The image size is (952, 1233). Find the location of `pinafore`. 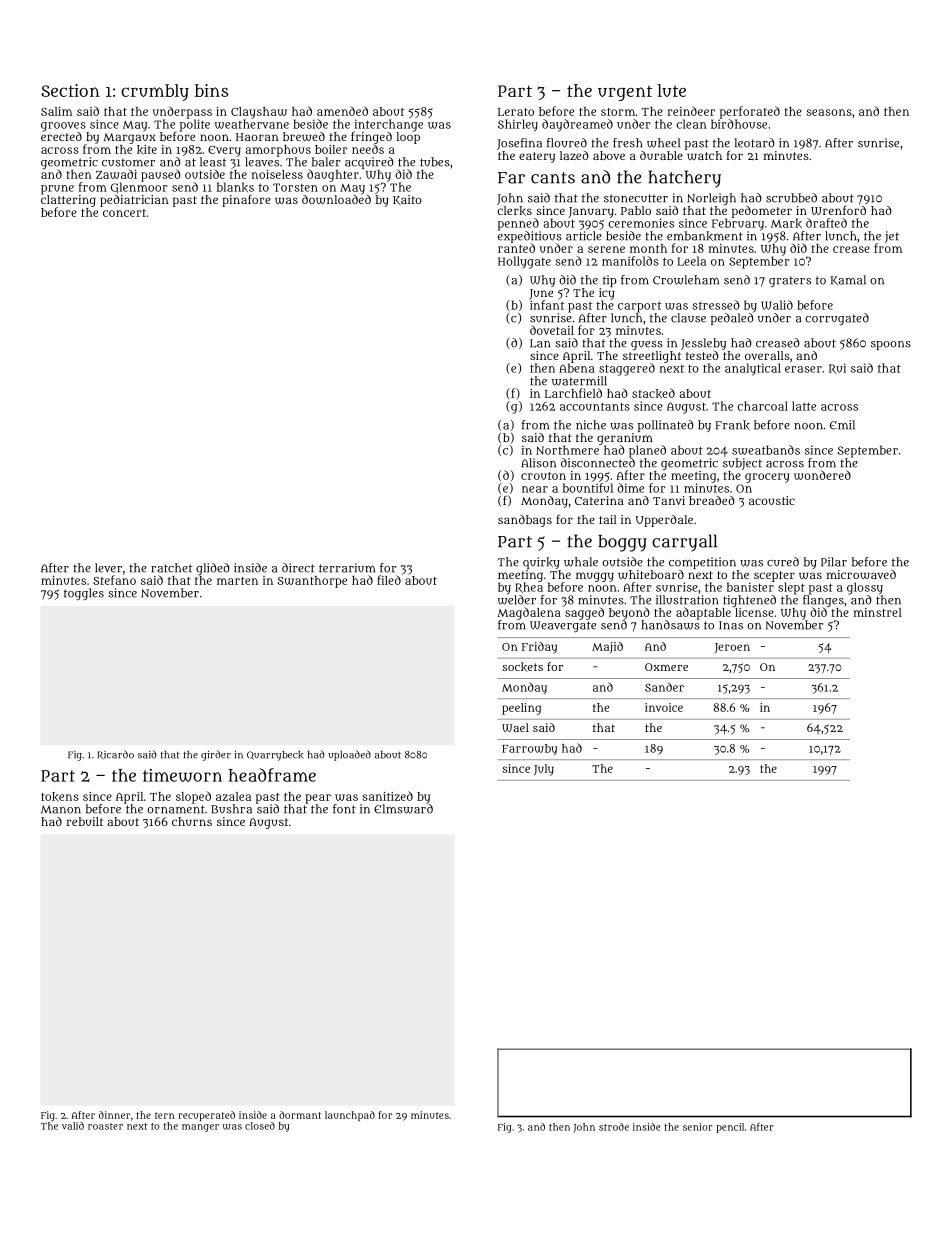

pinafore is located at coordinates (246, 200).
